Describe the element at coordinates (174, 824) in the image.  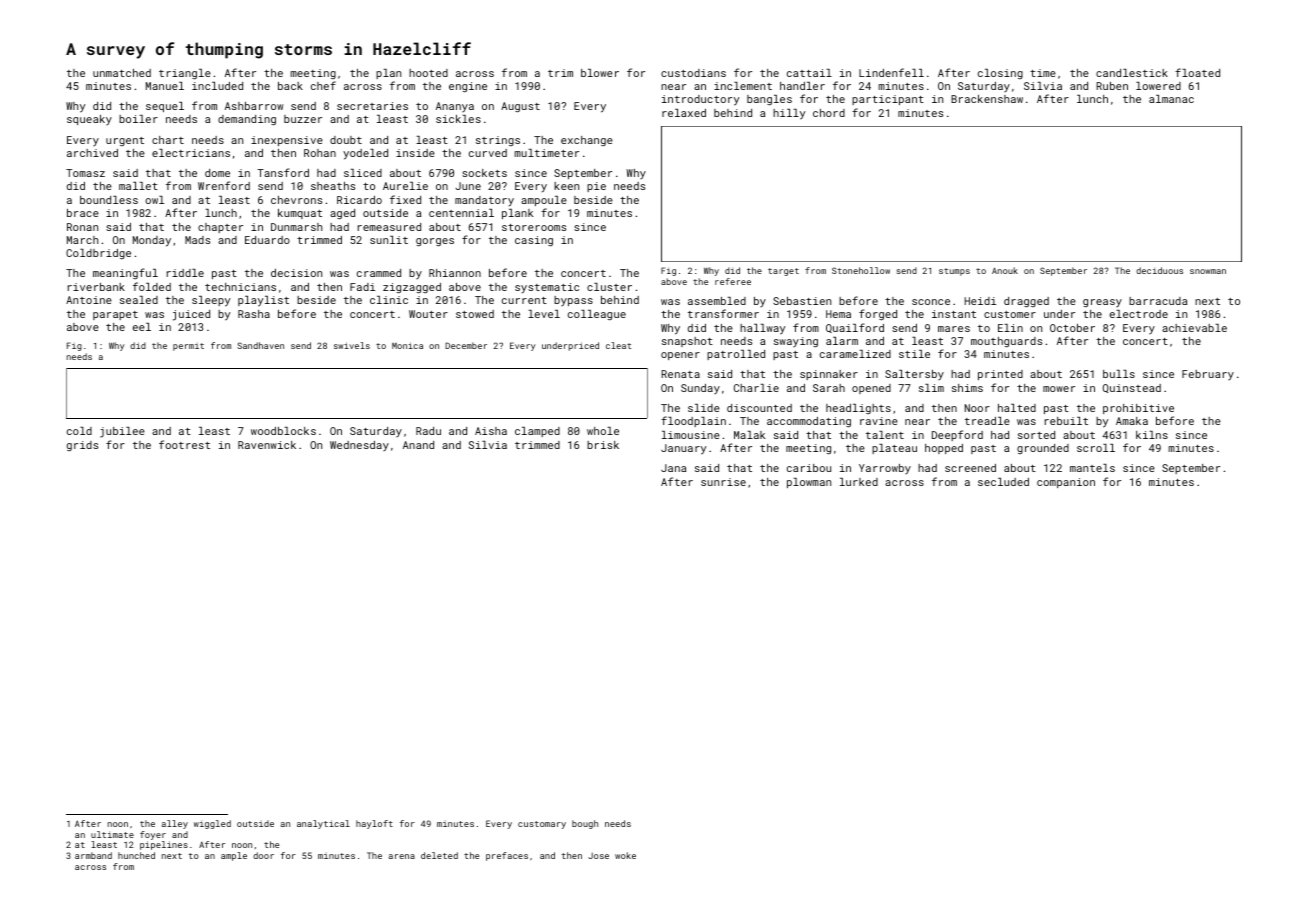
I see `alley` at that location.
